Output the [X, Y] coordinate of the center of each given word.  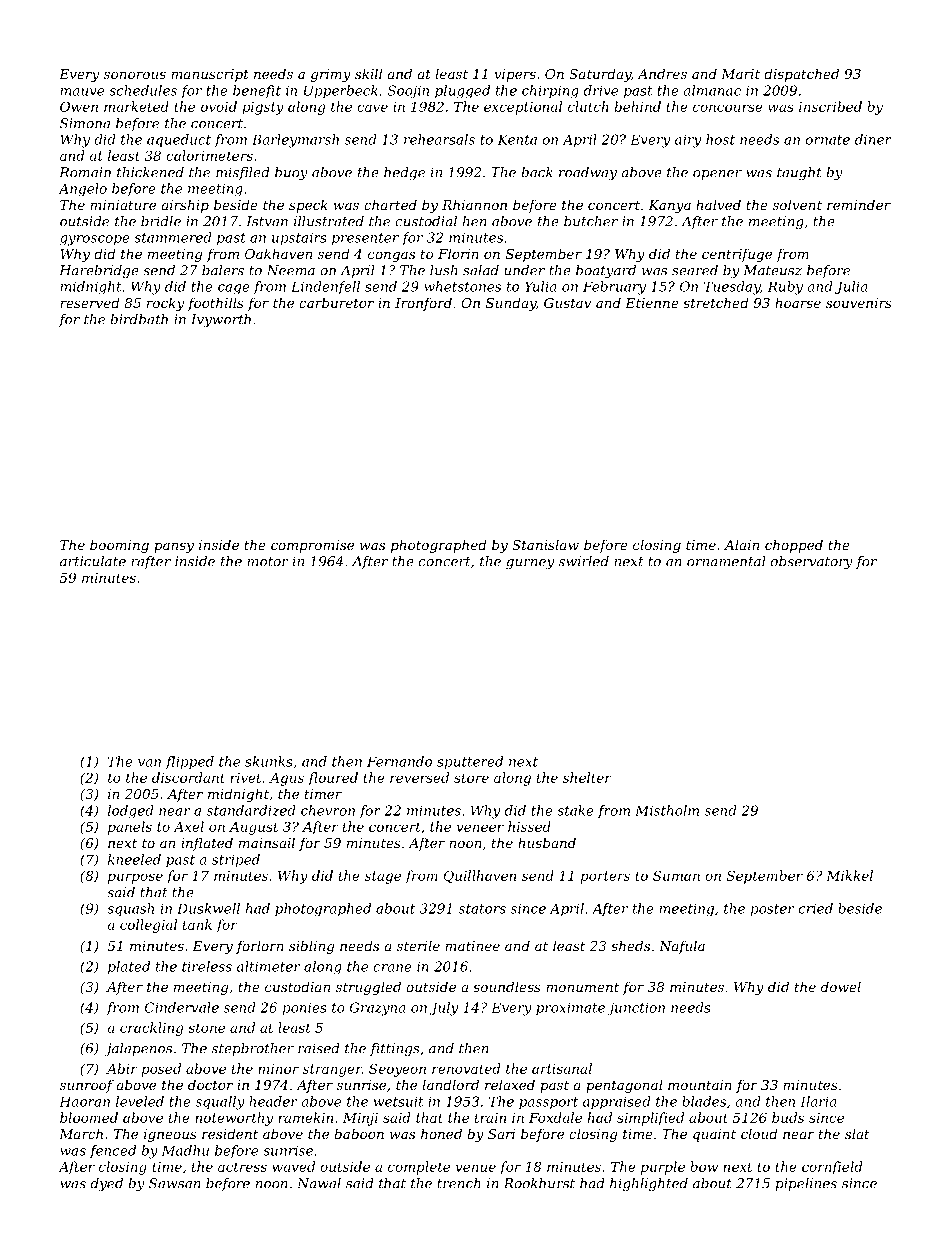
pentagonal [624, 1086]
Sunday [511, 304]
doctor [210, 1084]
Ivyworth [221, 321]
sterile [418, 945]
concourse [728, 108]
